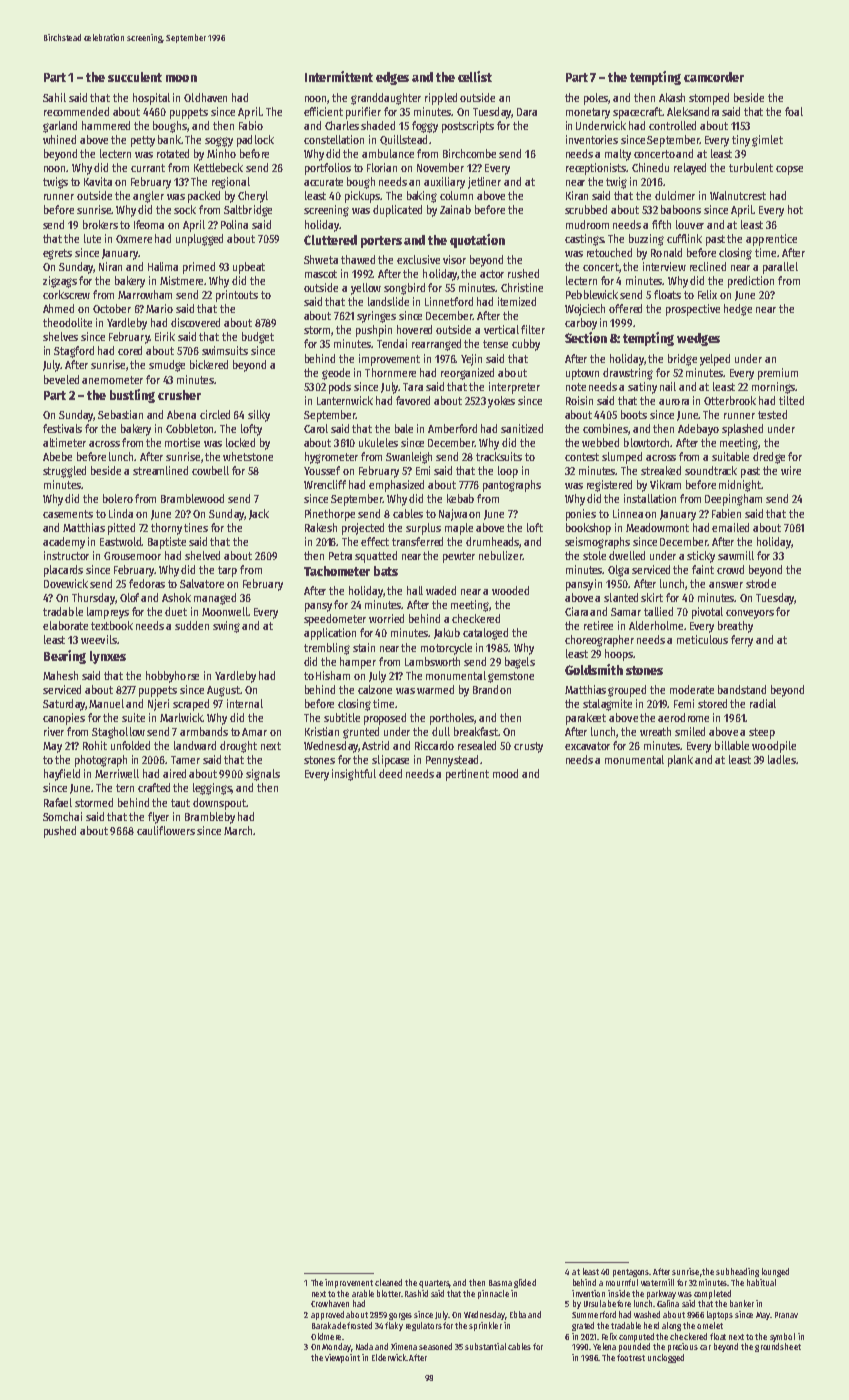 Image resolution: width=849 pixels, height=1400 pixels. I want to click on plank, so click(680, 761).
